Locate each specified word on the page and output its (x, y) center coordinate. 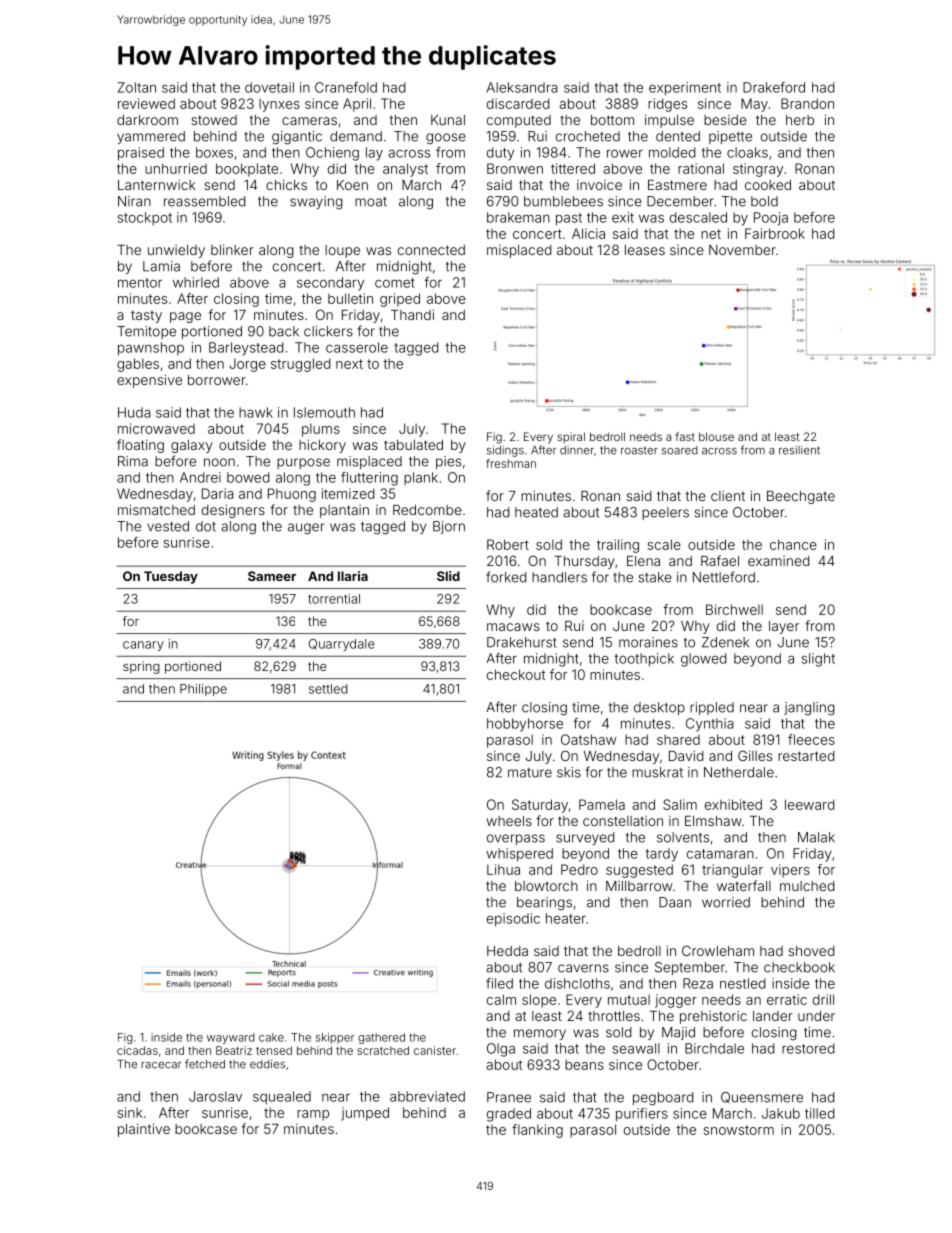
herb (800, 120)
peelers (665, 513)
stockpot (145, 218)
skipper (335, 1038)
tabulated (413, 445)
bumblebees (563, 201)
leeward (810, 804)
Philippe (203, 690)
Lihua (503, 869)
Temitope (146, 332)
